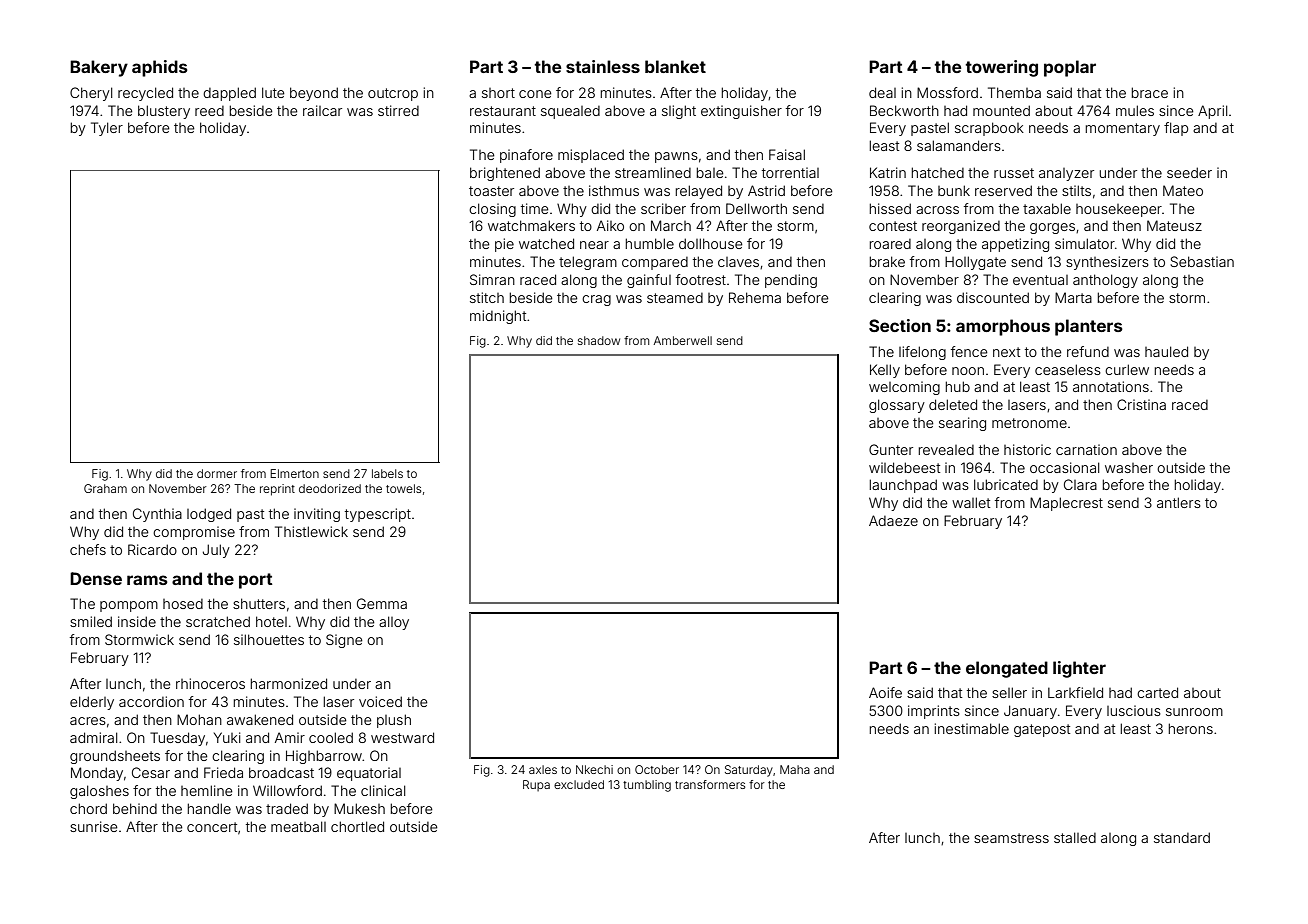 Image resolution: width=1308 pixels, height=924 pixels. What do you see at coordinates (290, 737) in the document?
I see `Amir` at bounding box center [290, 737].
